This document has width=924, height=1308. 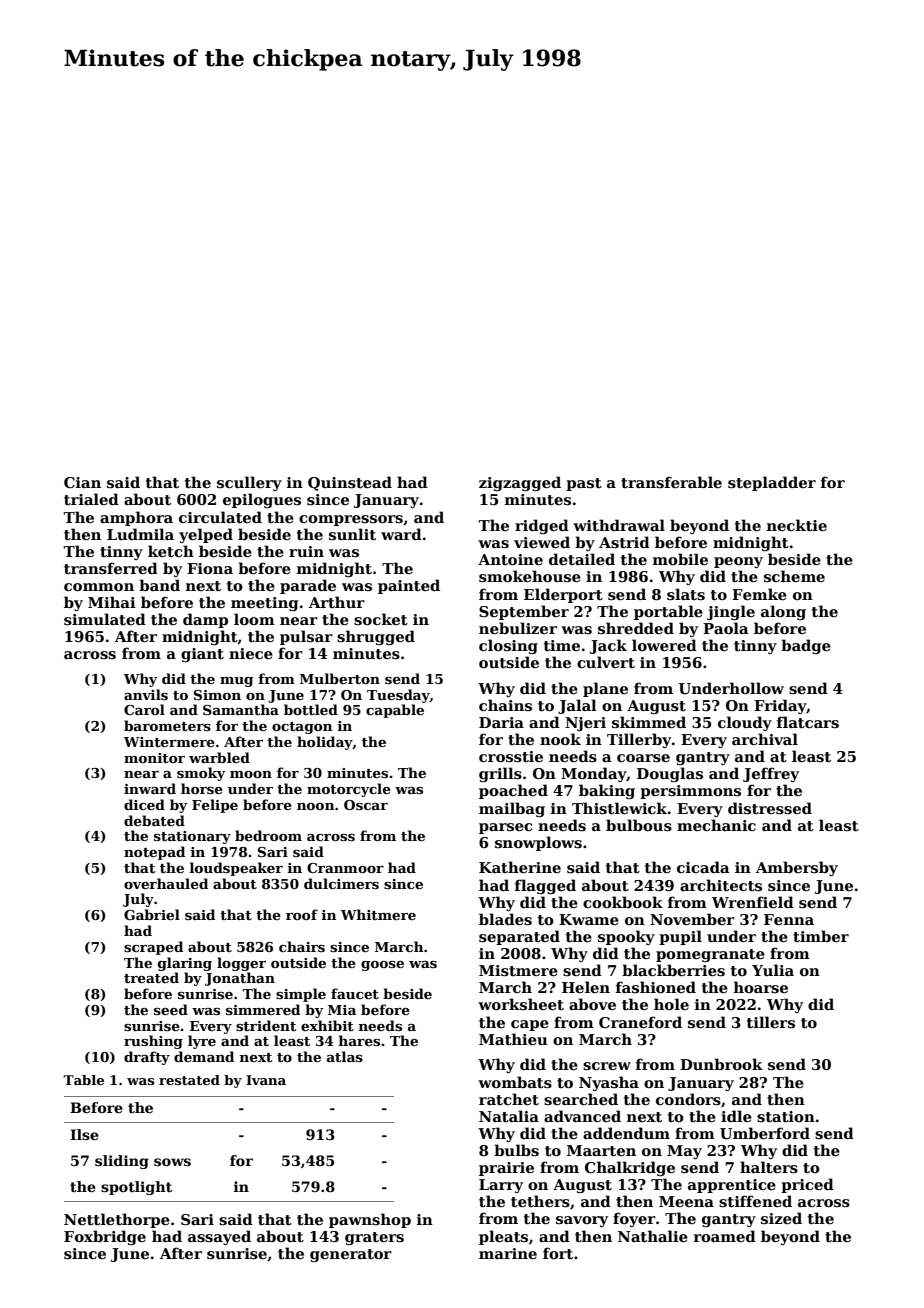 What do you see at coordinates (345, 868) in the document?
I see `Cranmoor` at bounding box center [345, 868].
